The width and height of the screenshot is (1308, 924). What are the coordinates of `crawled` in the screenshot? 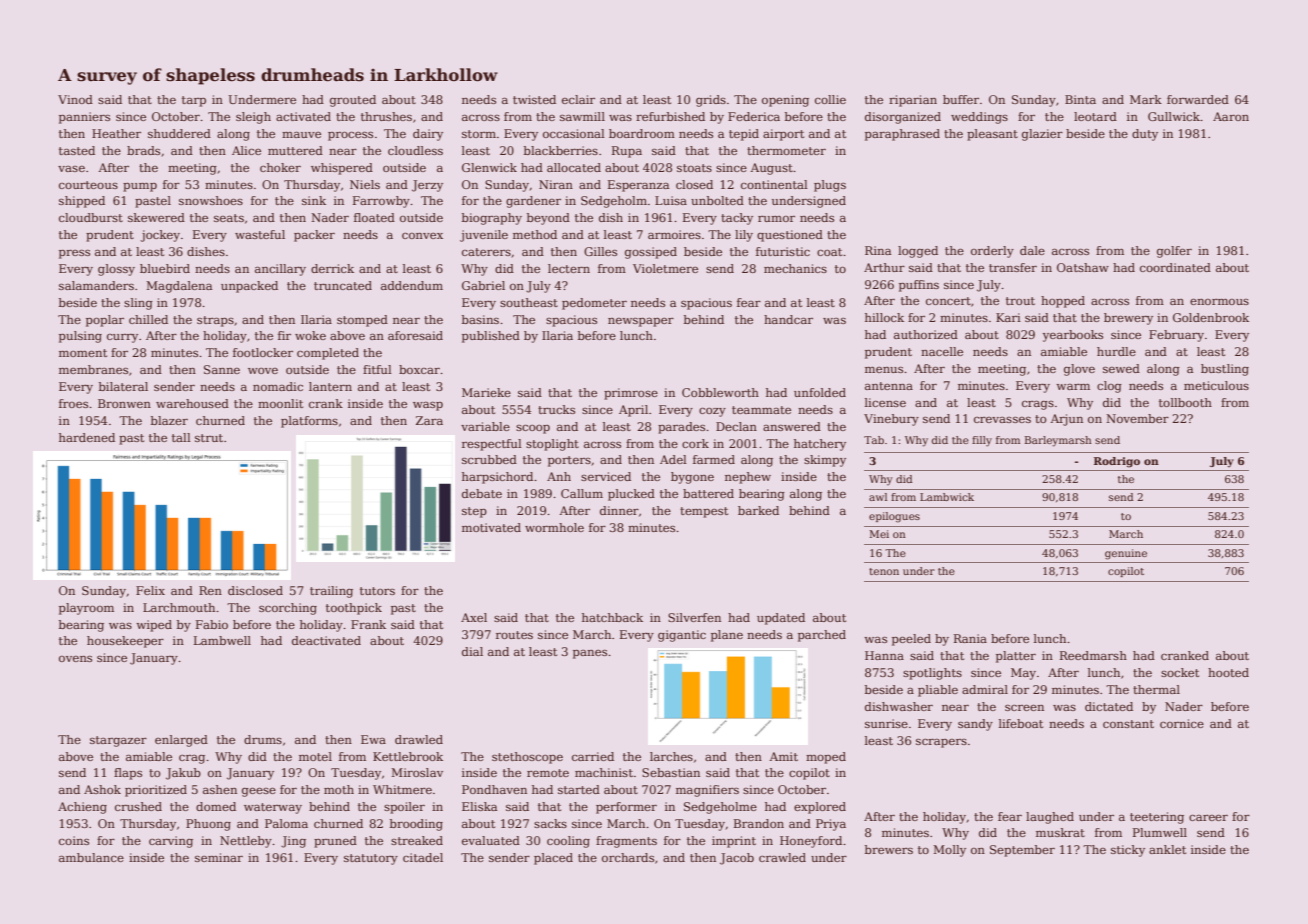 It's located at (782, 857).
